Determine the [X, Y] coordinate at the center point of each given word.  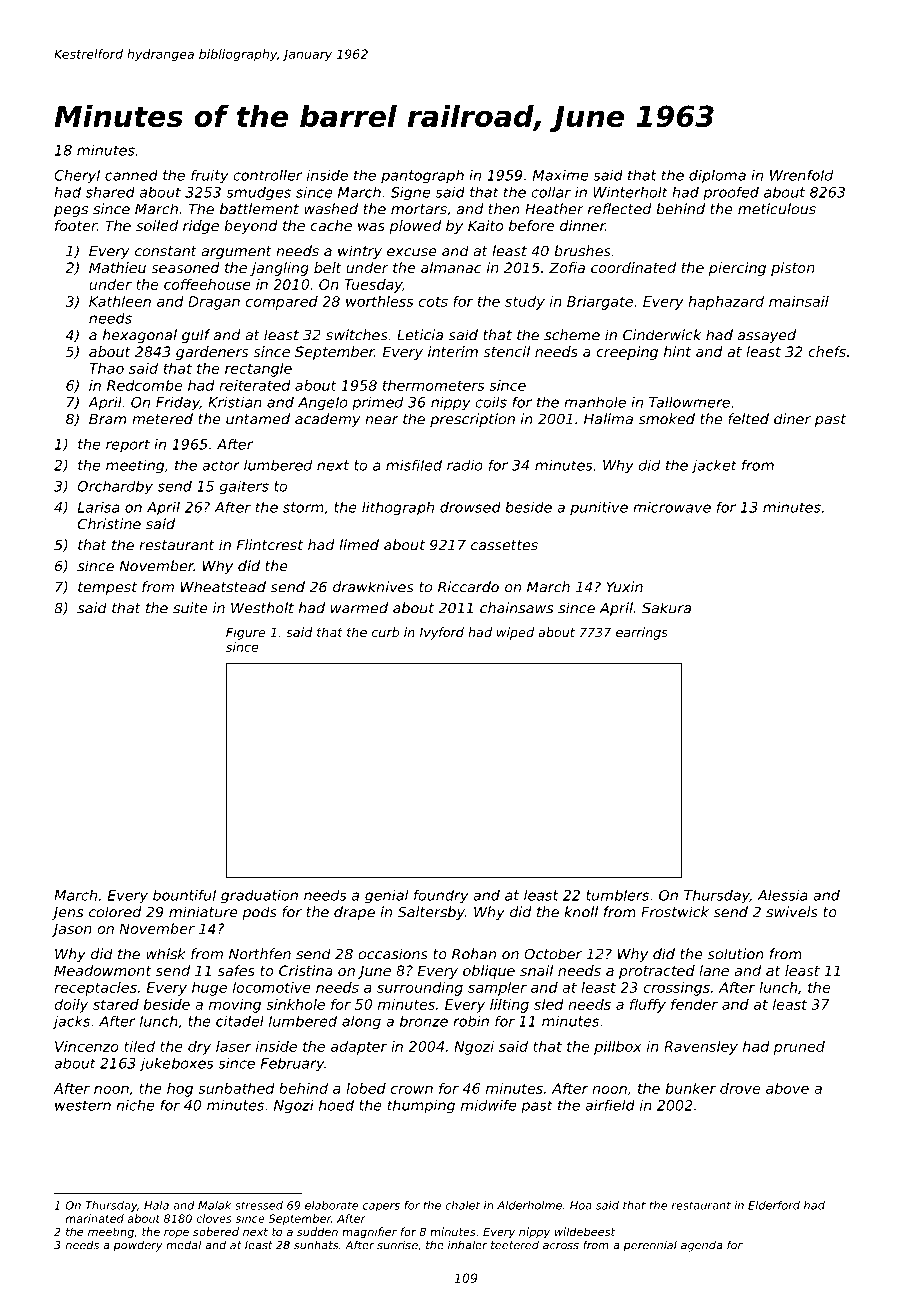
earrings [642, 633]
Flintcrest [270, 545]
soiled [157, 225]
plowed [415, 227]
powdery [138, 1246]
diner [792, 419]
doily [71, 1006]
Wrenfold [801, 175]
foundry [441, 896]
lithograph [398, 508]
